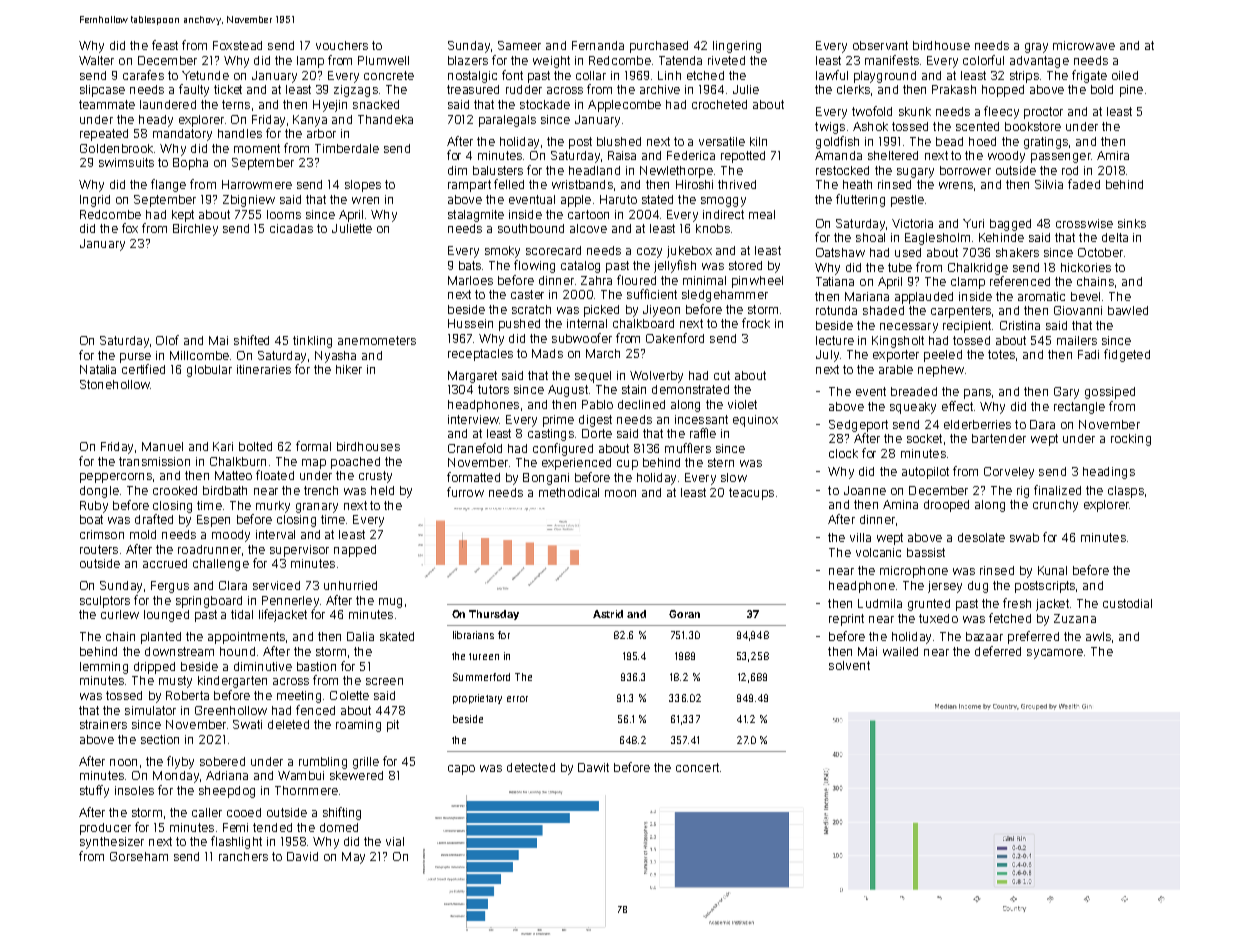  What do you see at coordinates (978, 587) in the image?
I see `dug` at bounding box center [978, 587].
